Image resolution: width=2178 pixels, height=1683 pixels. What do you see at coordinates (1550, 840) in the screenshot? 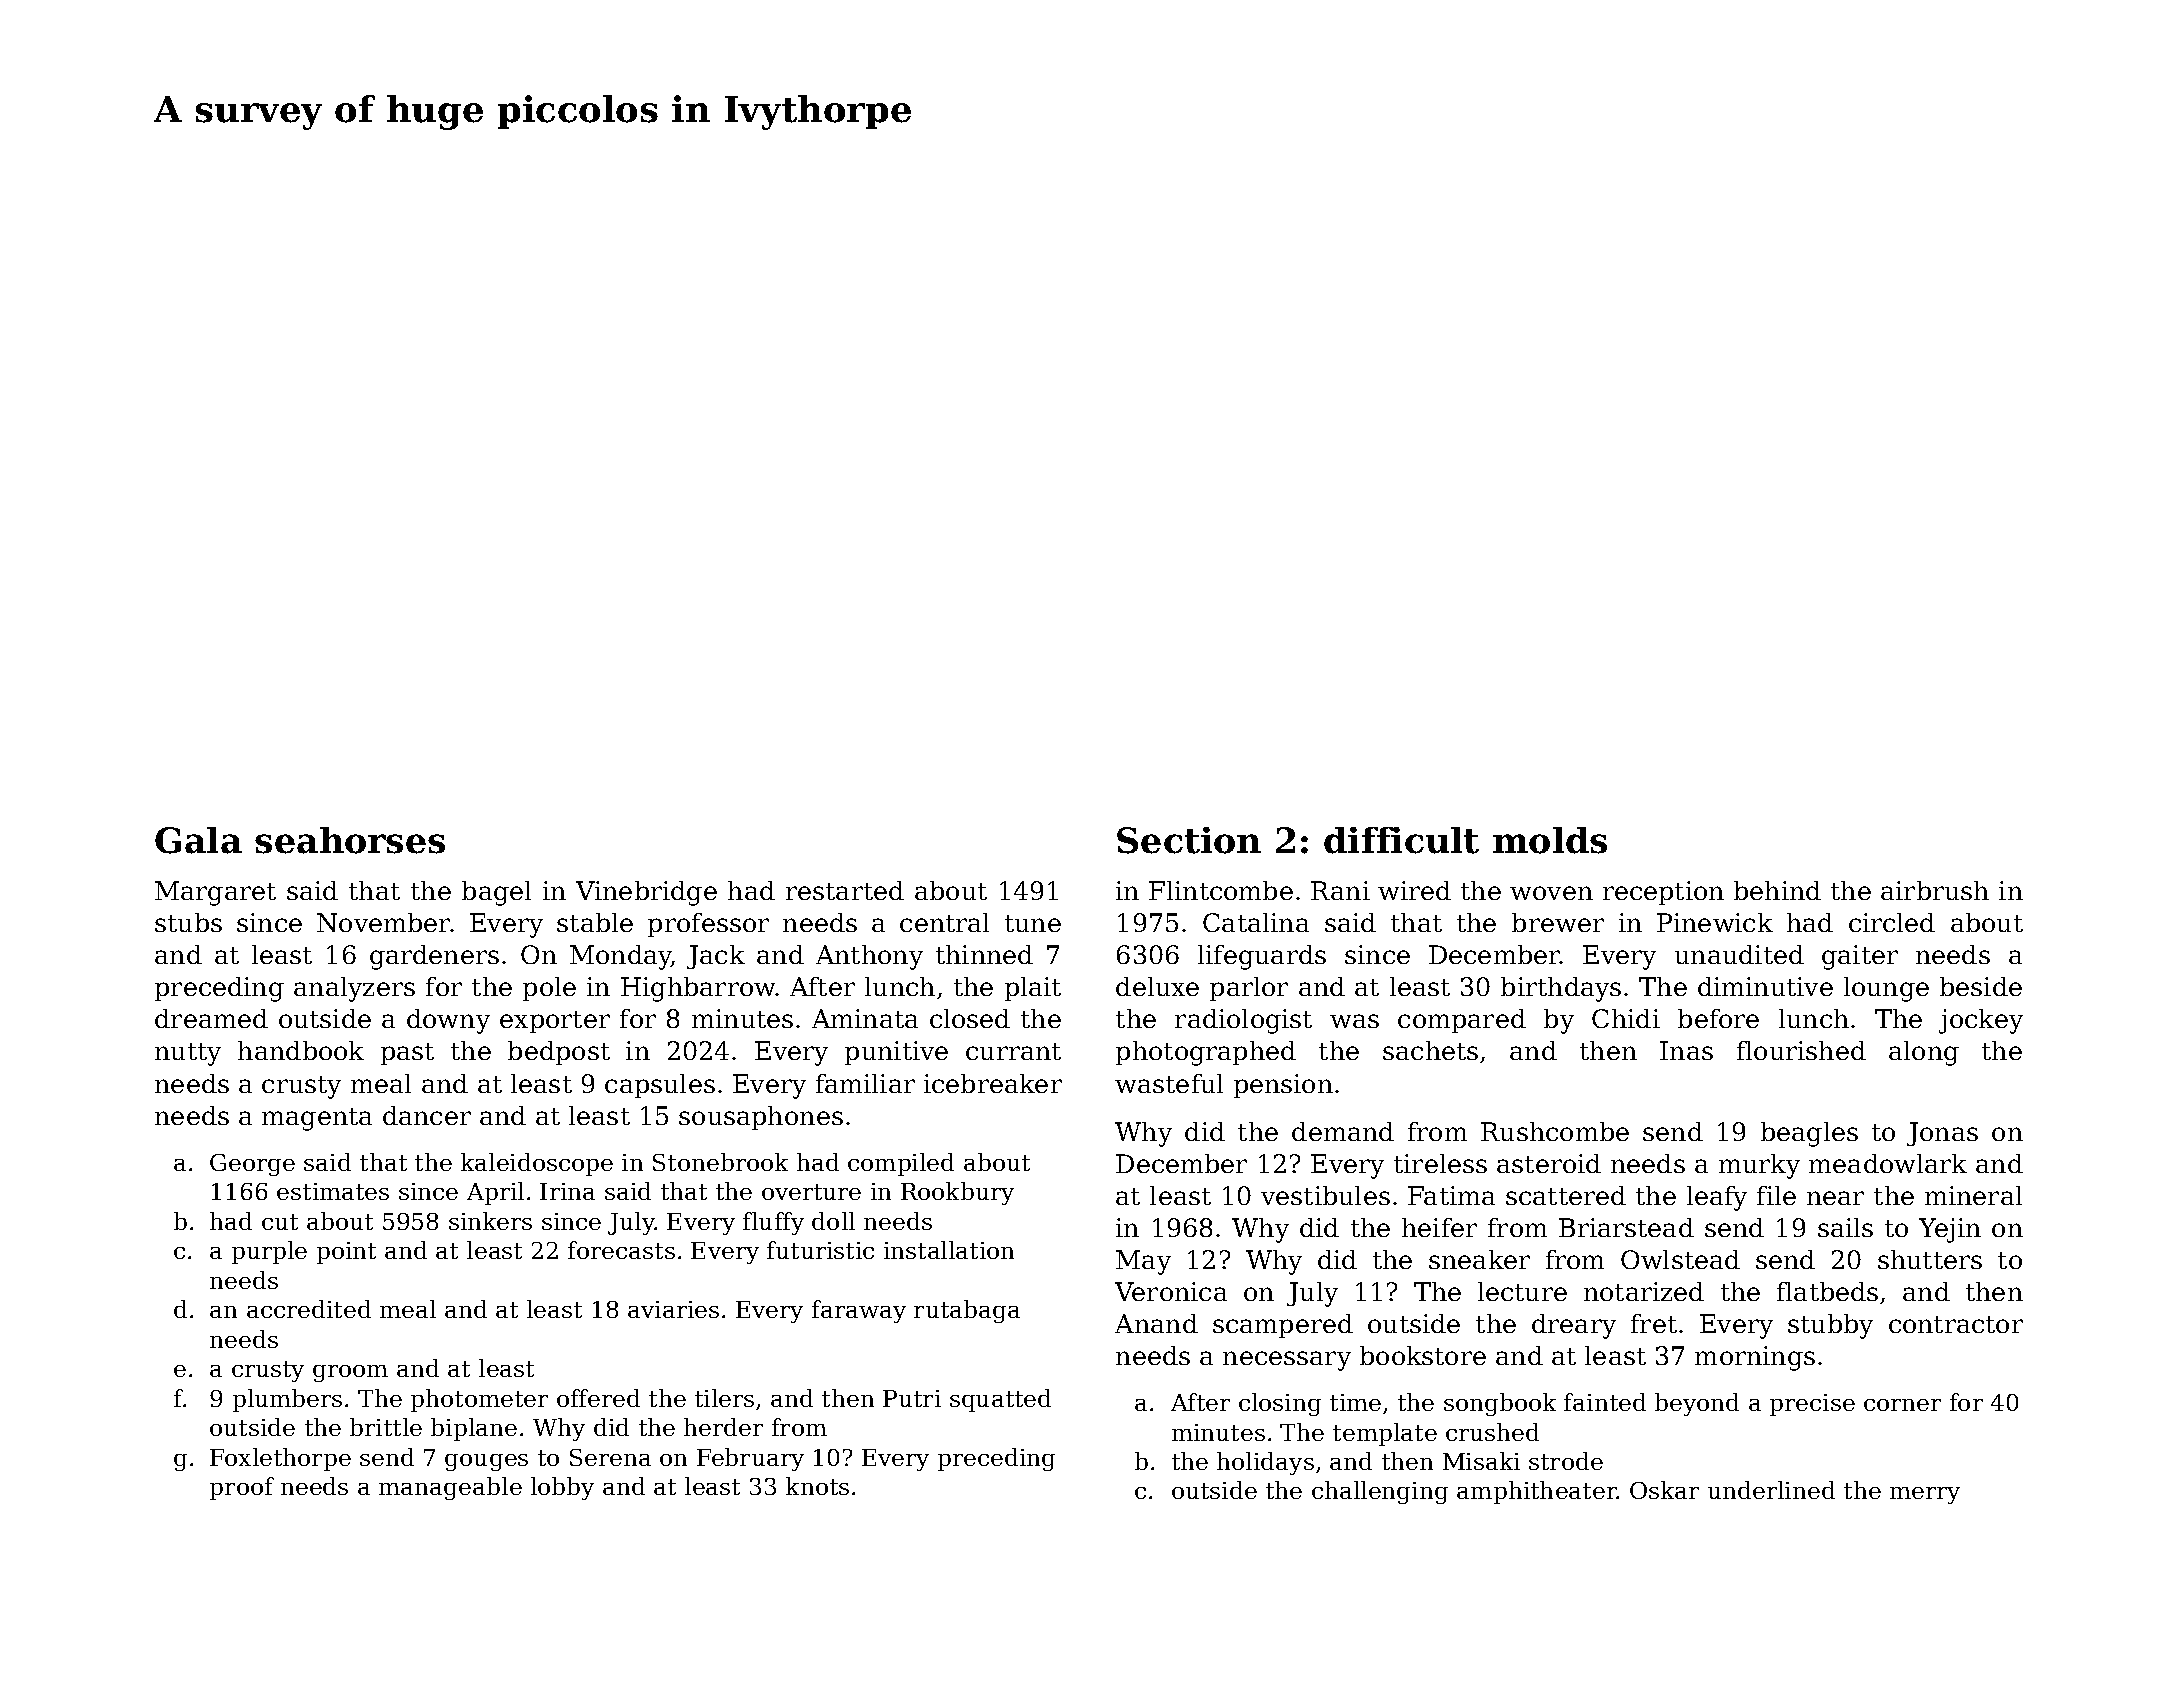
I see `molds` at bounding box center [1550, 840].
